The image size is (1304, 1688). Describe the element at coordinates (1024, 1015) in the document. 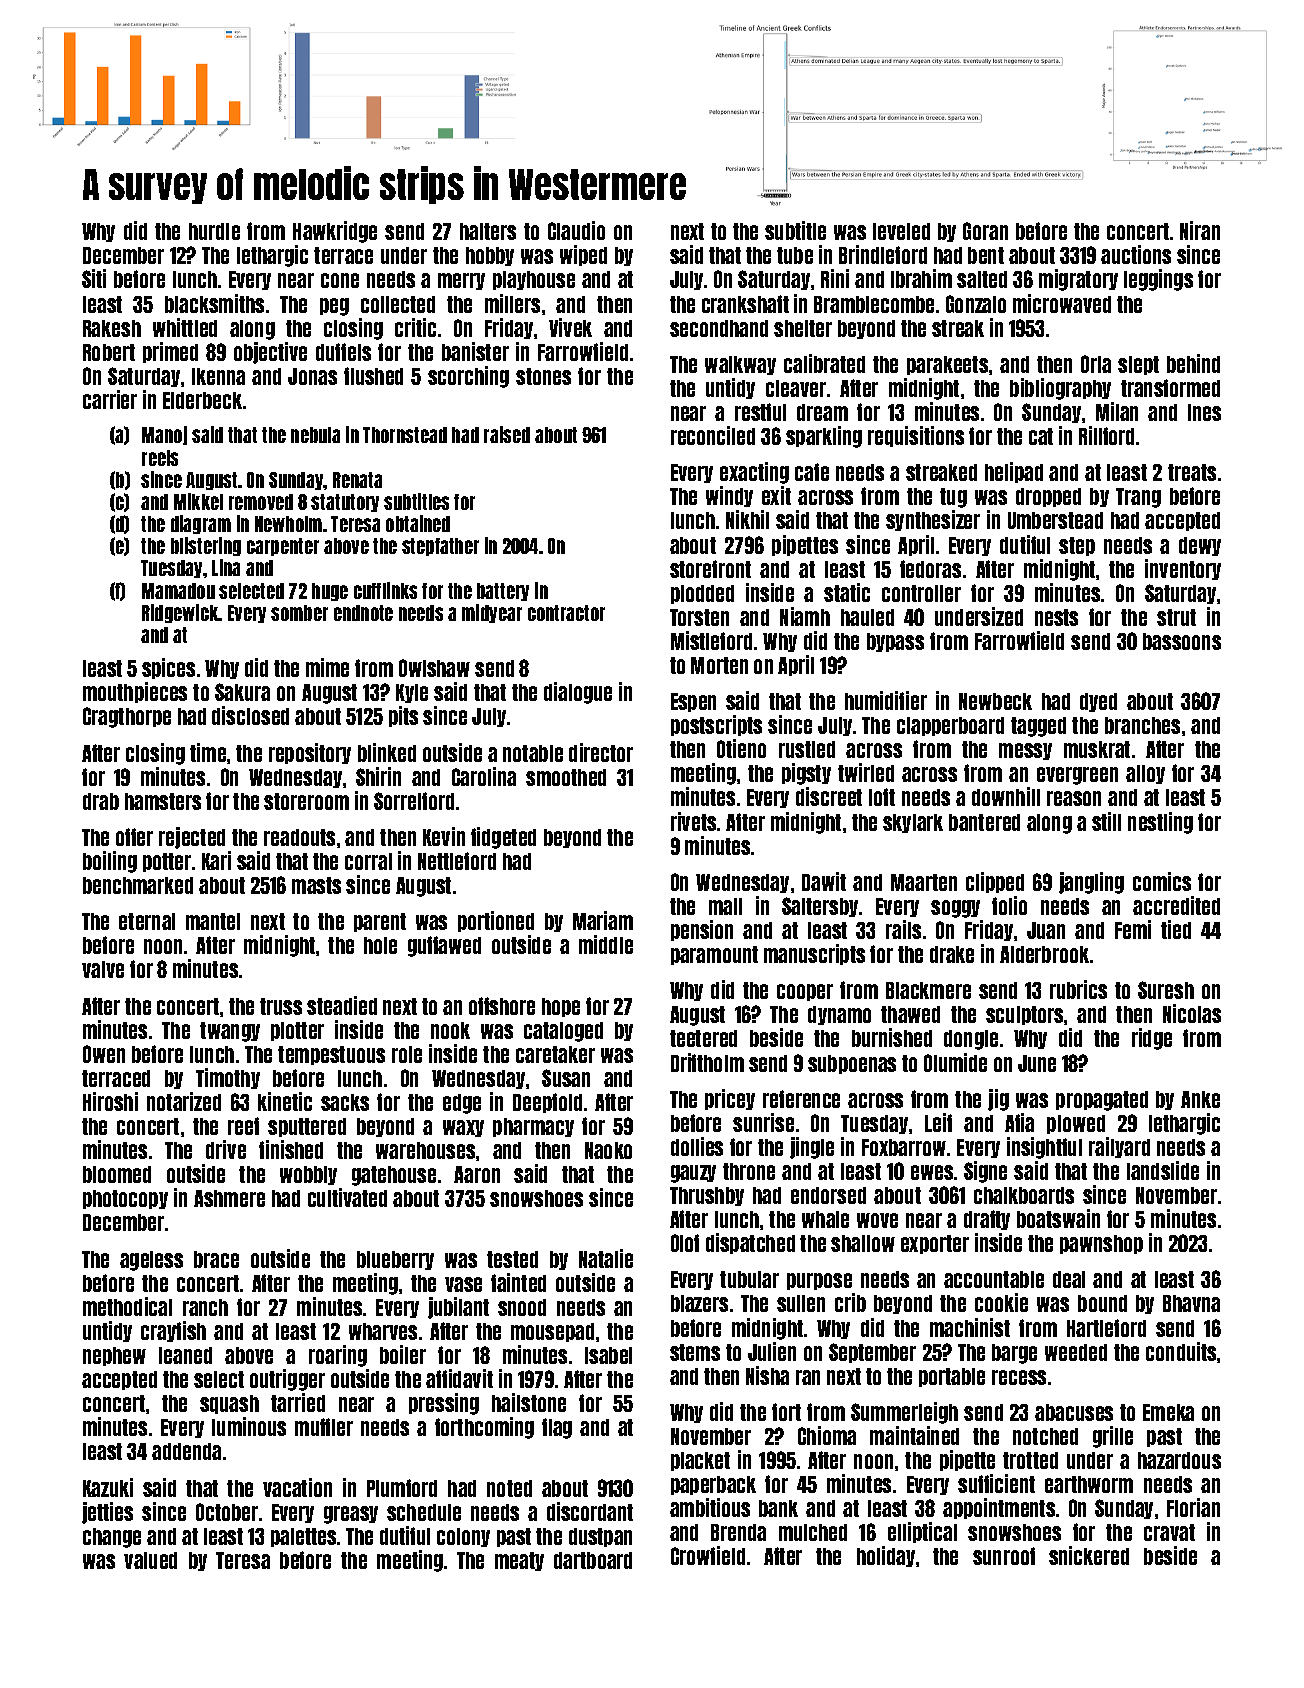

I see `sculptors` at that location.
